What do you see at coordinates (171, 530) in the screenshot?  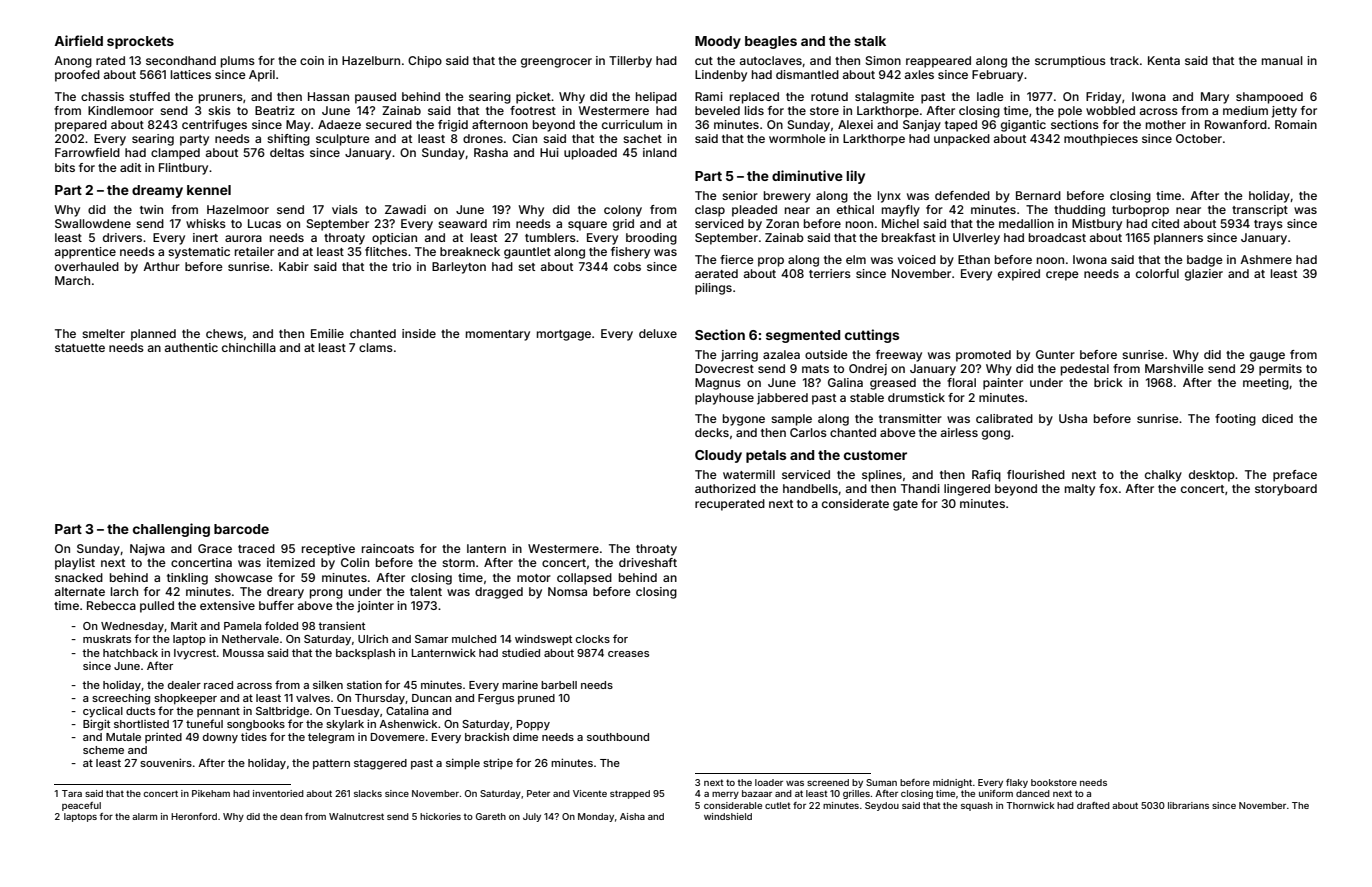 I see `challenging` at bounding box center [171, 530].
